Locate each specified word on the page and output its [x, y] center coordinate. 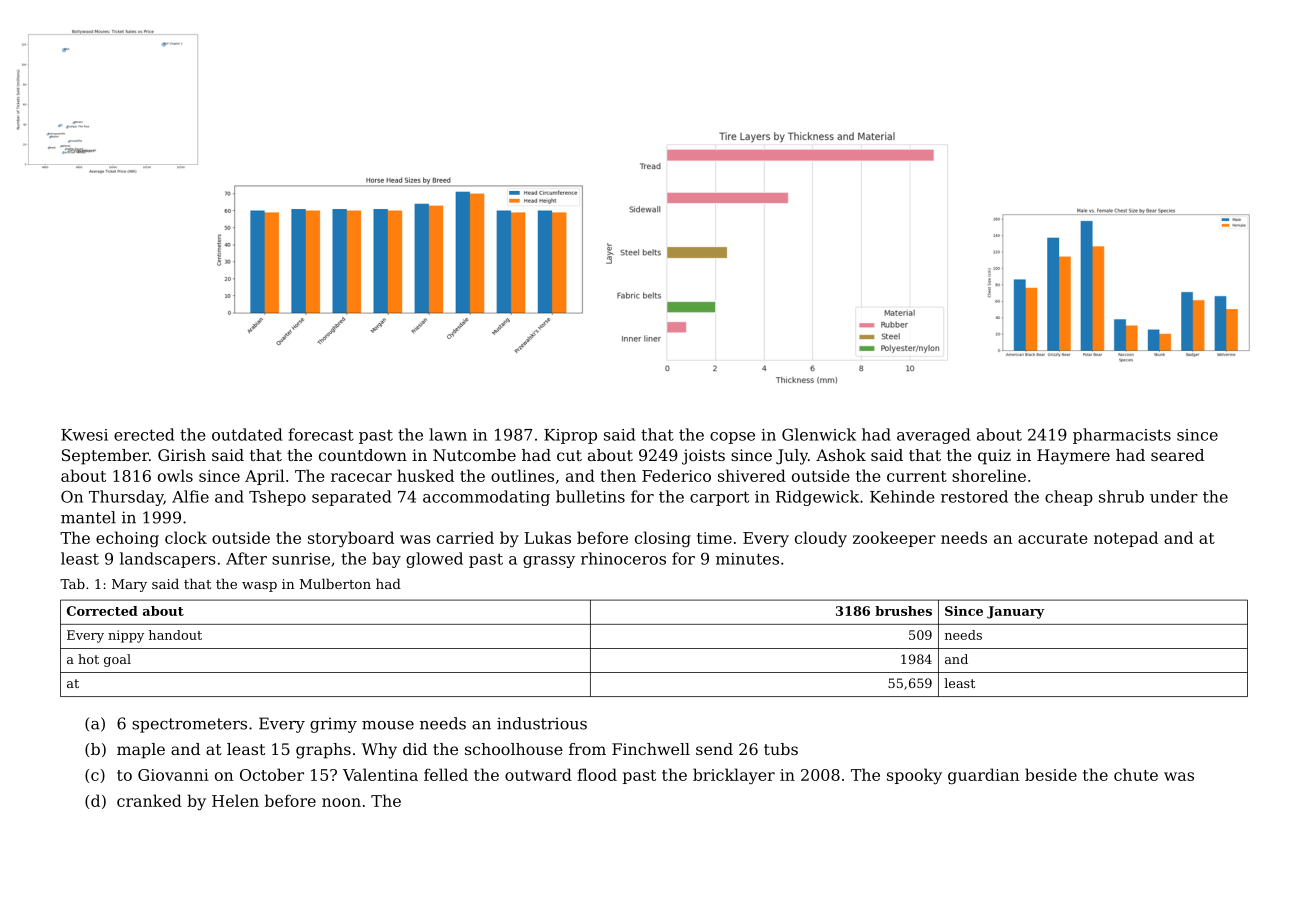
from [587, 749]
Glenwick [819, 434]
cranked [149, 800]
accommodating [486, 498]
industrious [542, 723]
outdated [247, 434]
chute [1136, 774]
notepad [1126, 539]
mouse [388, 725]
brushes [903, 611]
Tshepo [277, 498]
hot [88, 659]
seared [1177, 455]
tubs [781, 749]
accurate [1053, 538]
